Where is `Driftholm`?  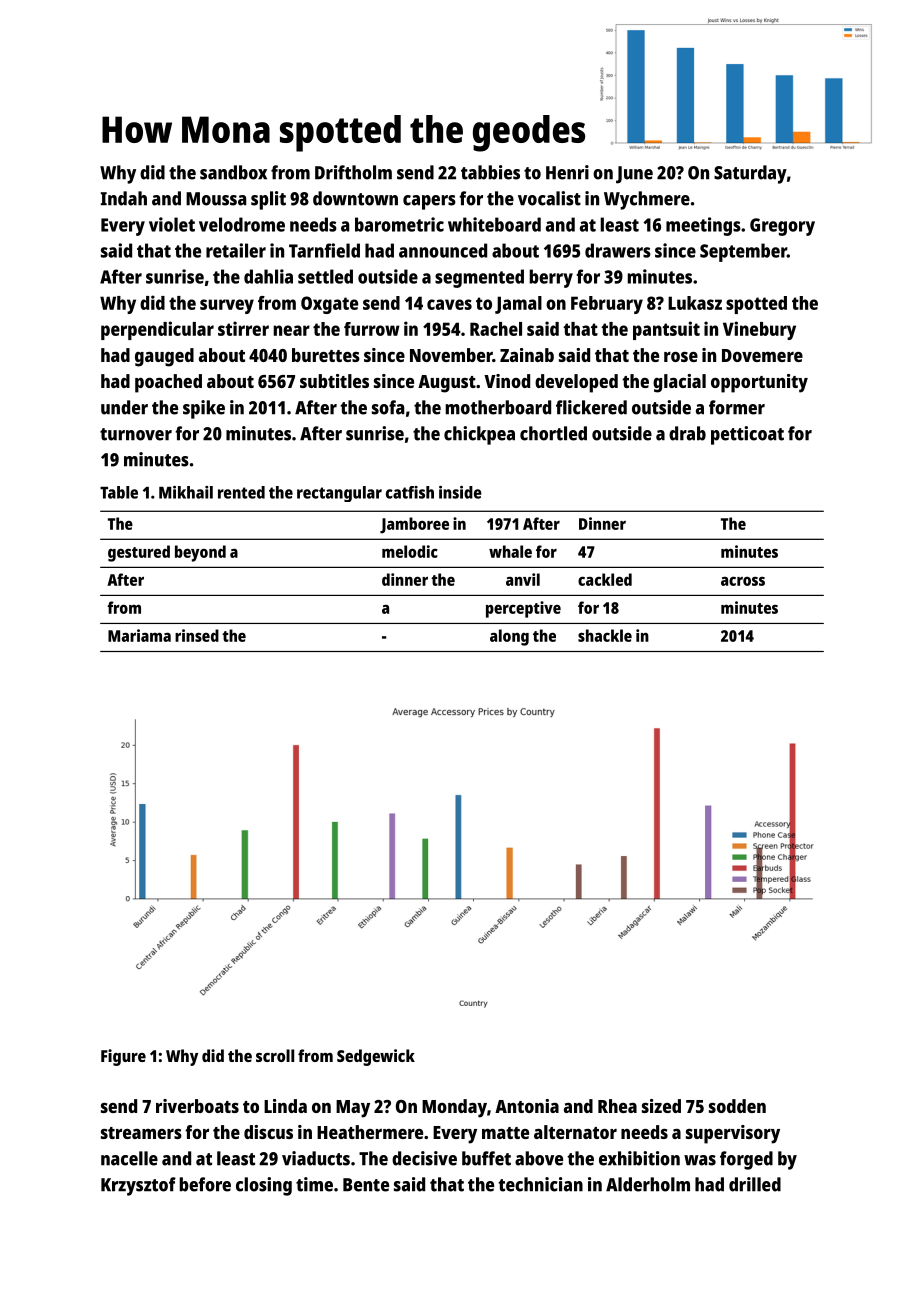
Driftholm is located at coordinates (353, 172).
